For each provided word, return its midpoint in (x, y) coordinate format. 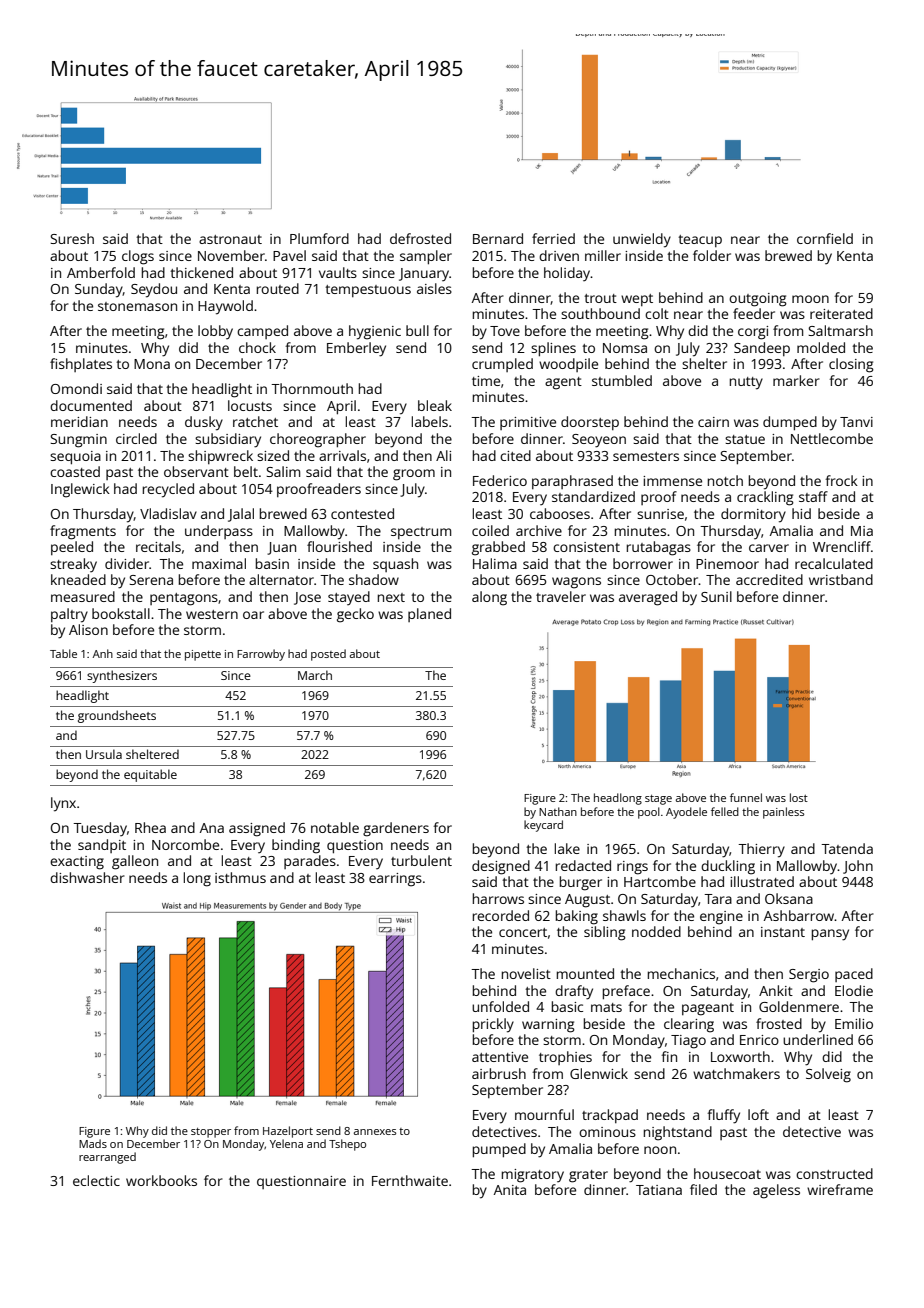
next (391, 597)
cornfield (825, 238)
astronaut (230, 239)
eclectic (96, 1180)
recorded (501, 915)
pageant (708, 1009)
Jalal (241, 515)
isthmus (240, 877)
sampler (426, 257)
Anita (510, 1190)
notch (725, 480)
